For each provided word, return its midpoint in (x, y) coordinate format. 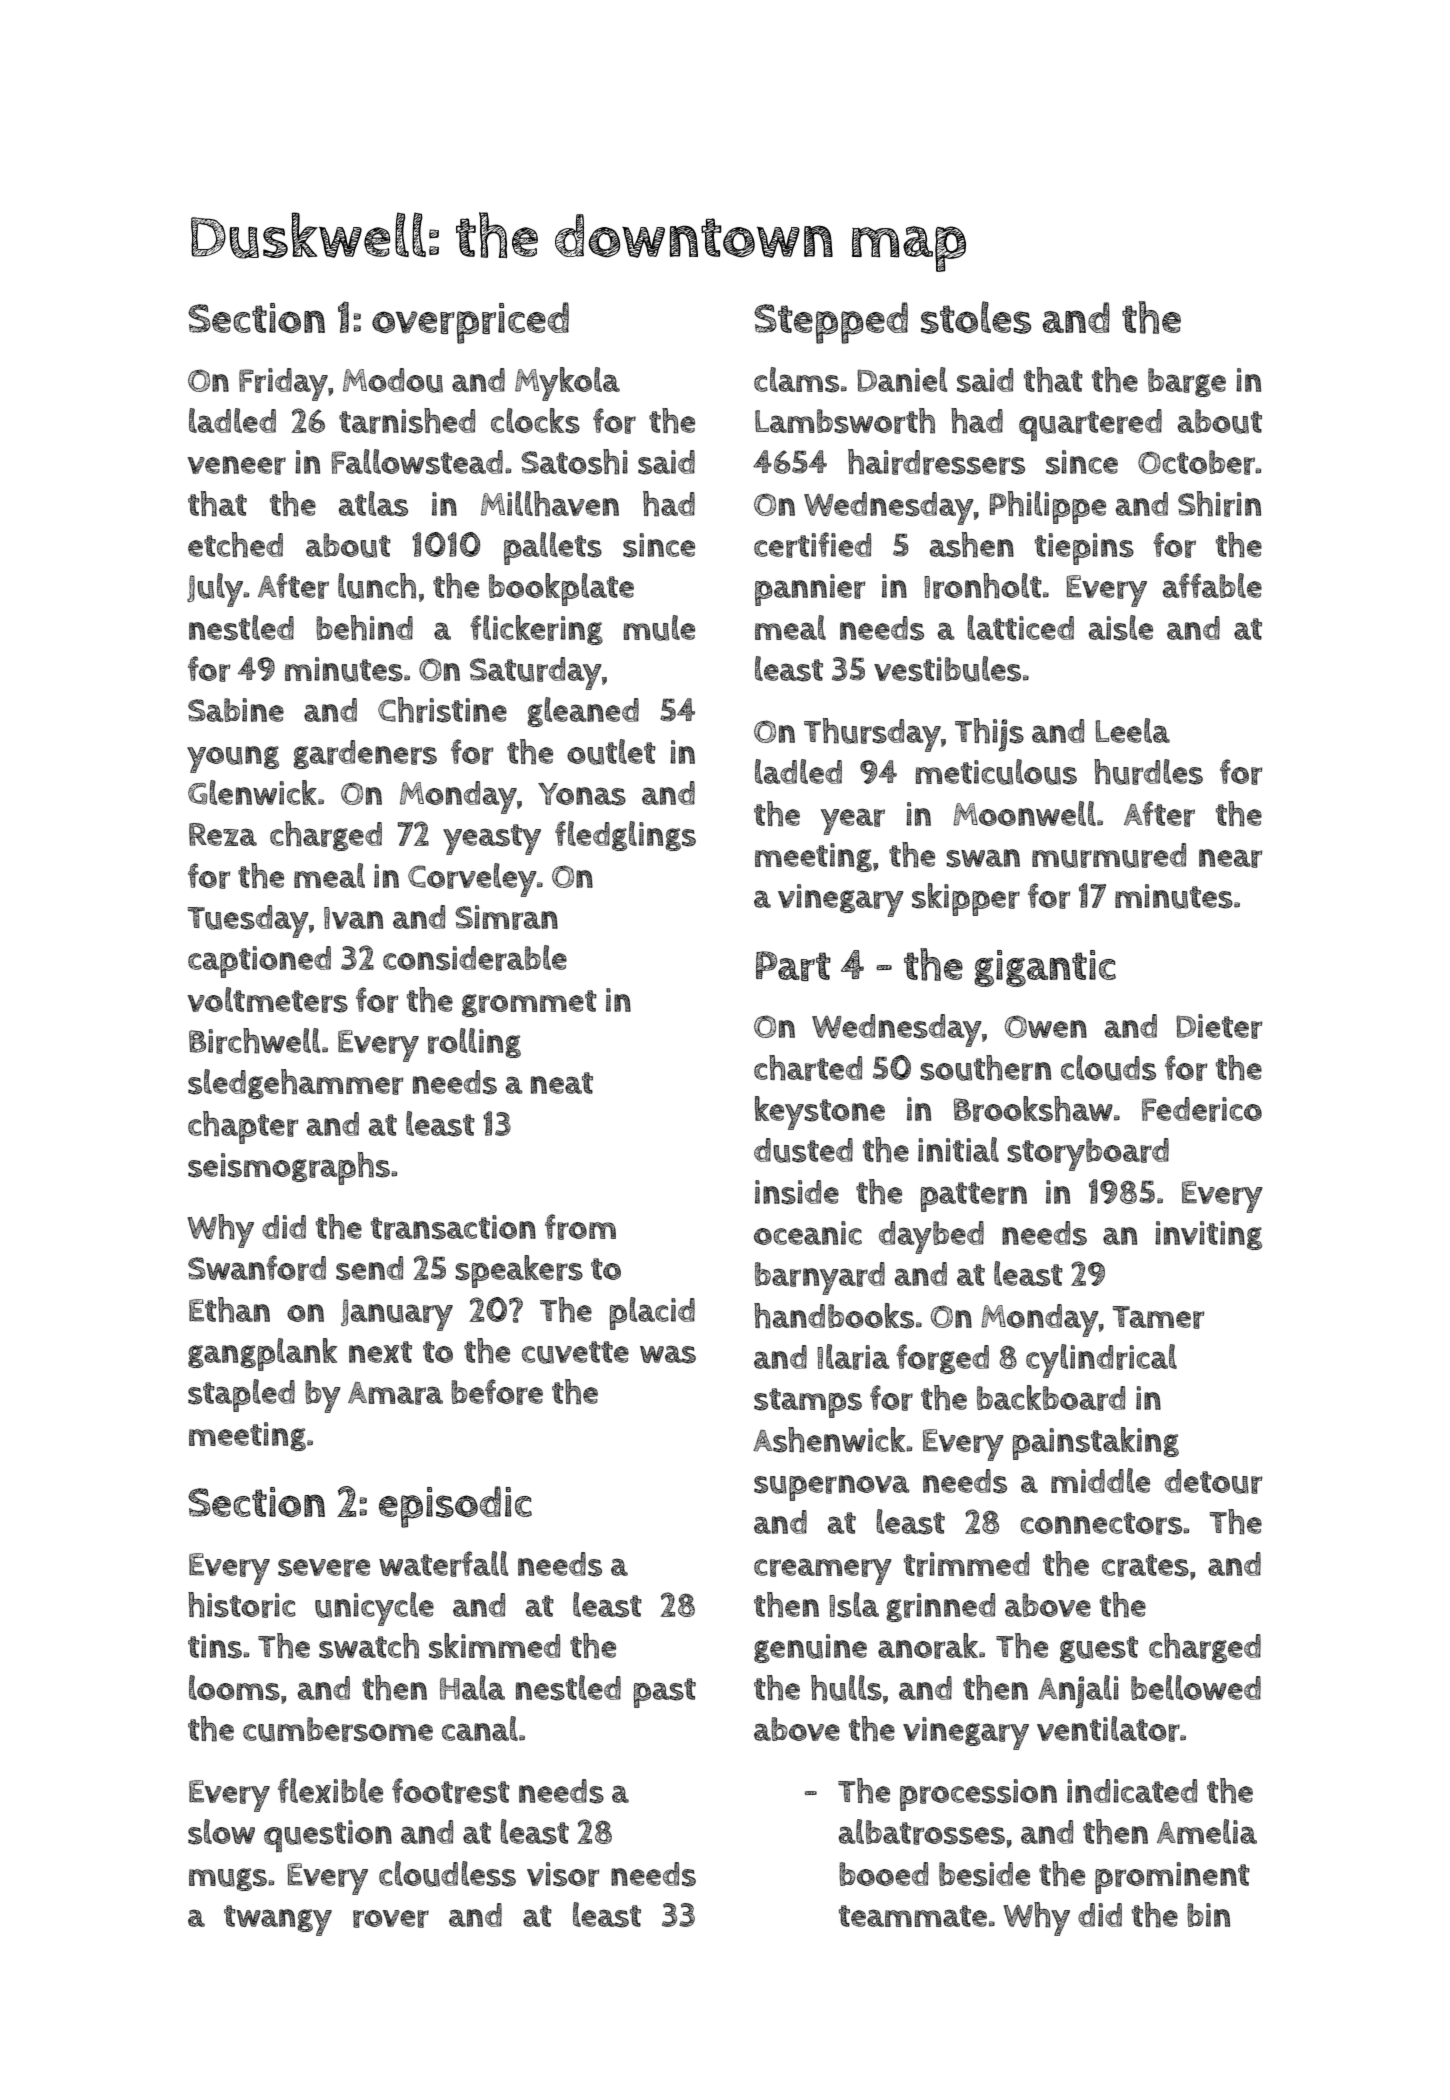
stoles (976, 317)
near (1230, 858)
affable (1212, 585)
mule (659, 628)
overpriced (470, 323)
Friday (283, 384)
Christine (442, 710)
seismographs (289, 1168)
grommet (529, 1003)
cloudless (447, 1874)
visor (563, 1874)
